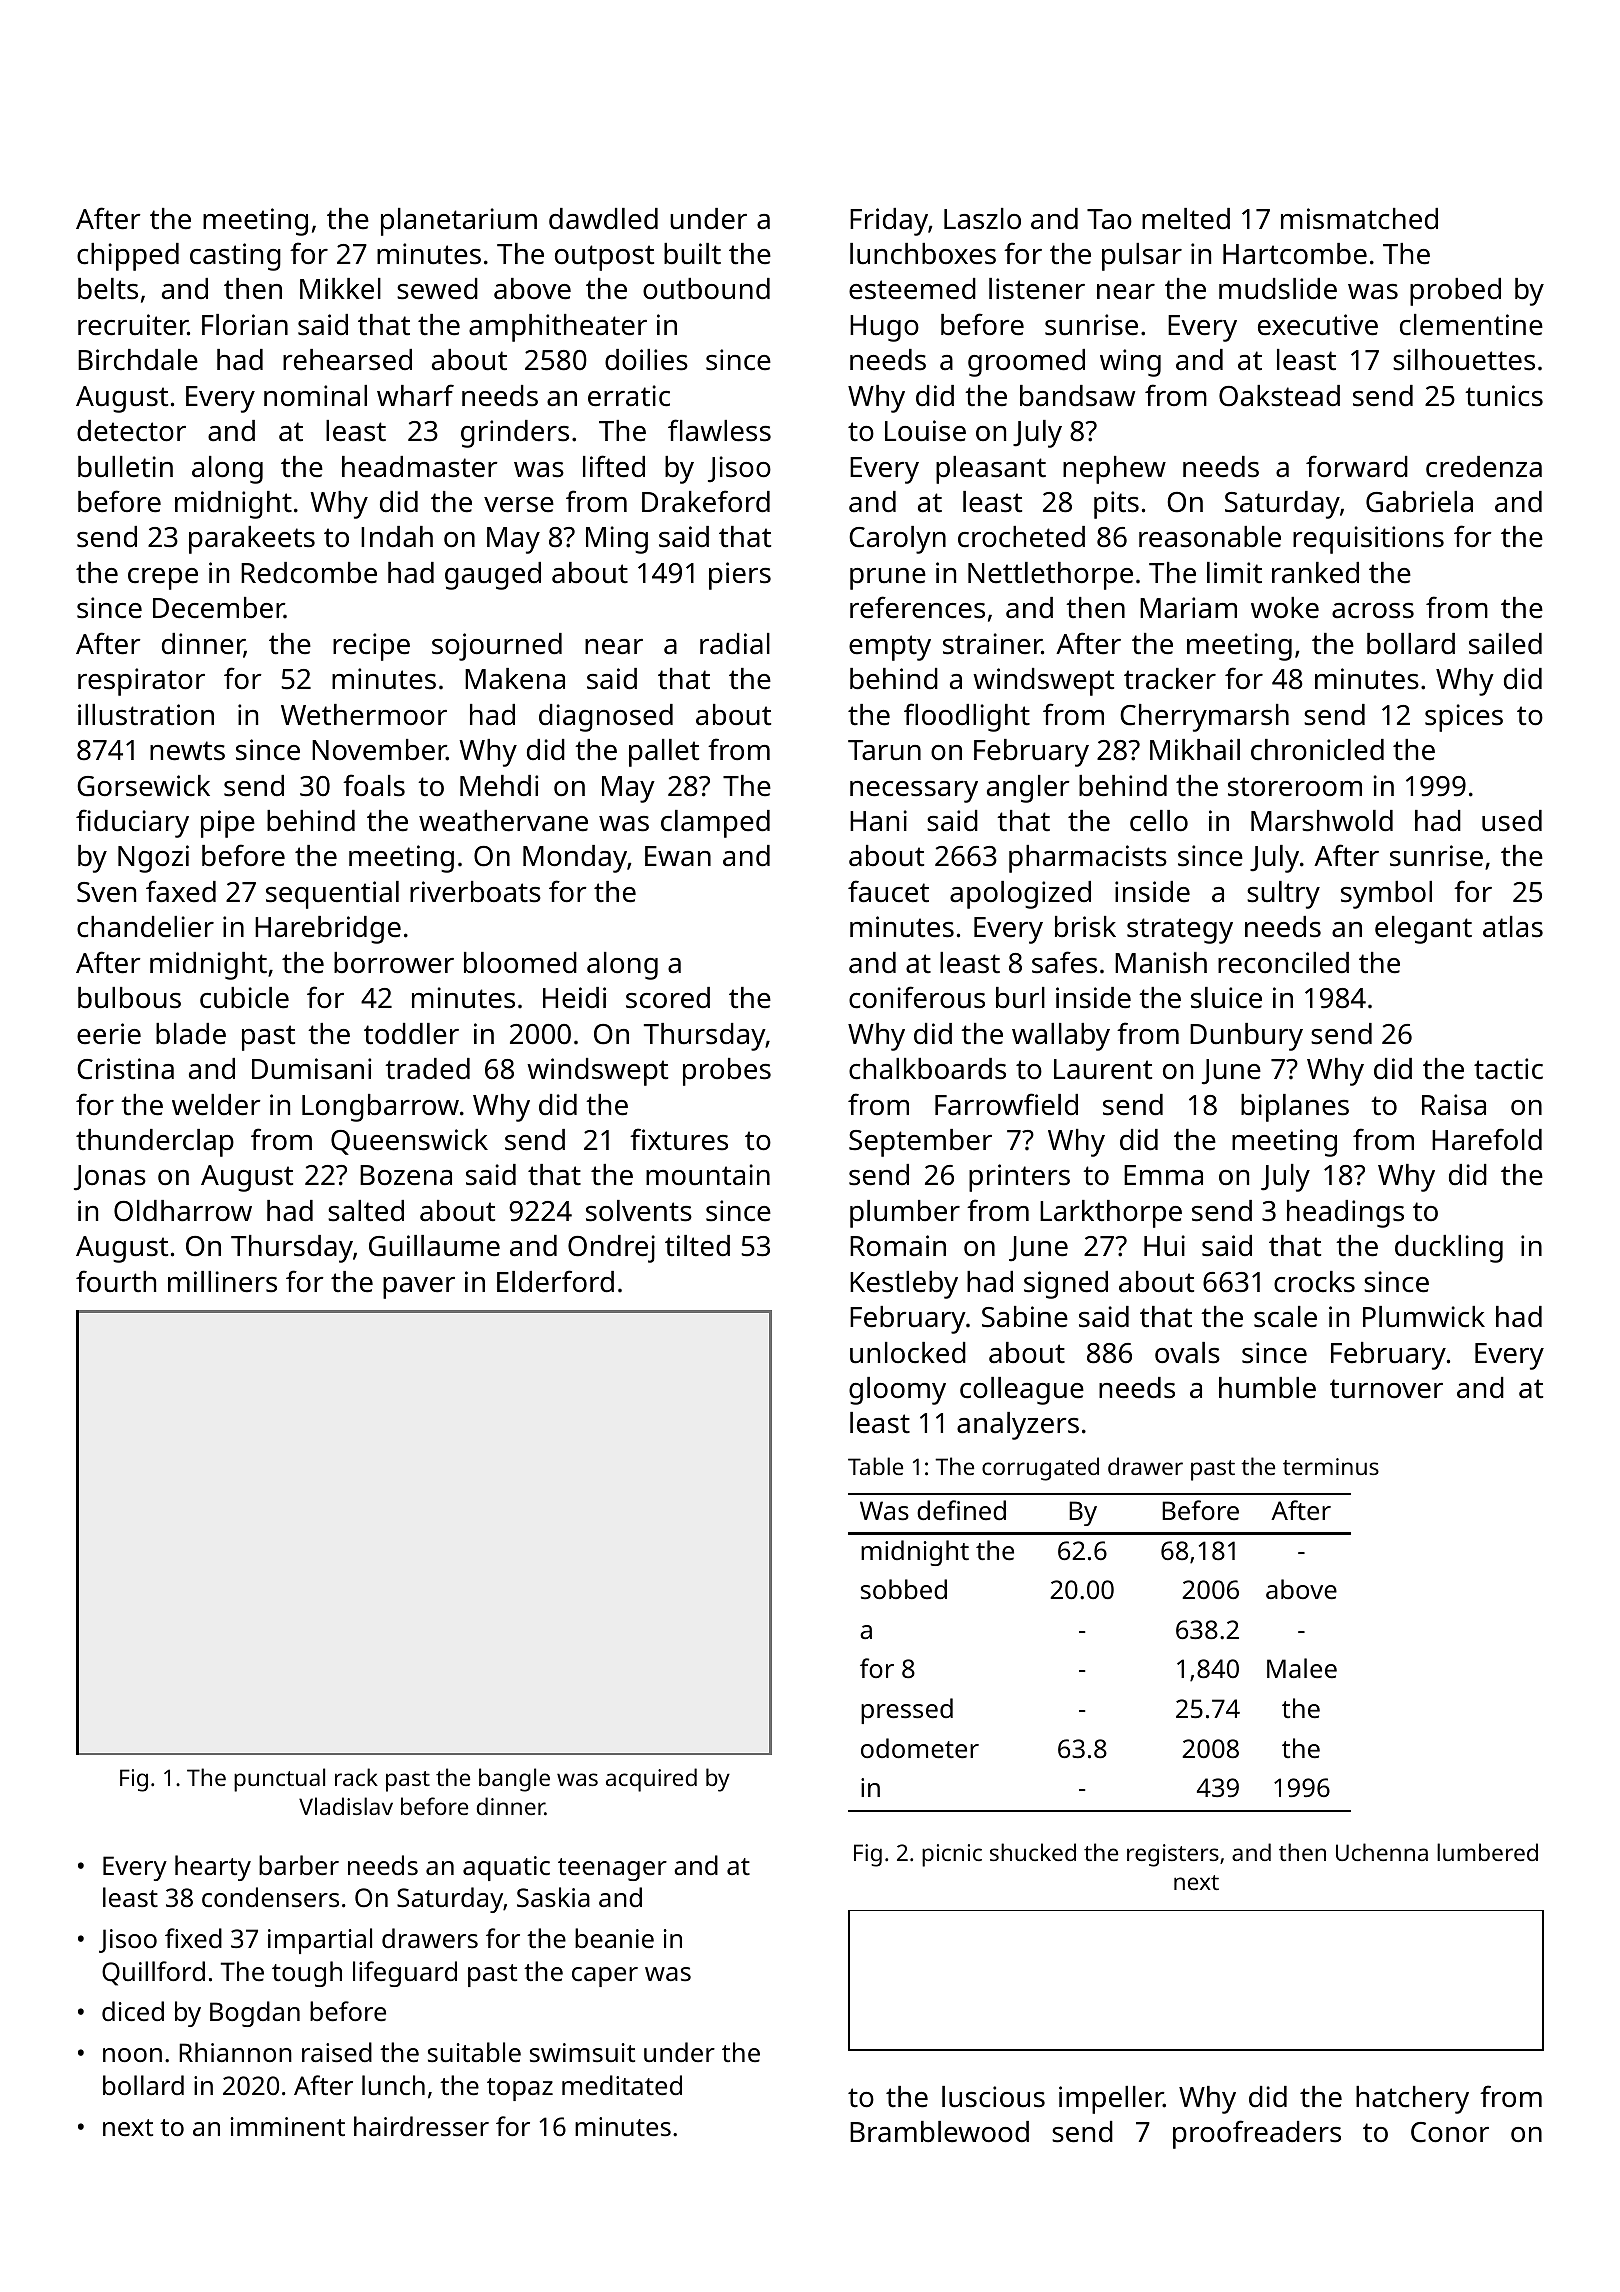  Describe the element at coordinates (884, 750) in the screenshot. I see `Tarun` at that location.
